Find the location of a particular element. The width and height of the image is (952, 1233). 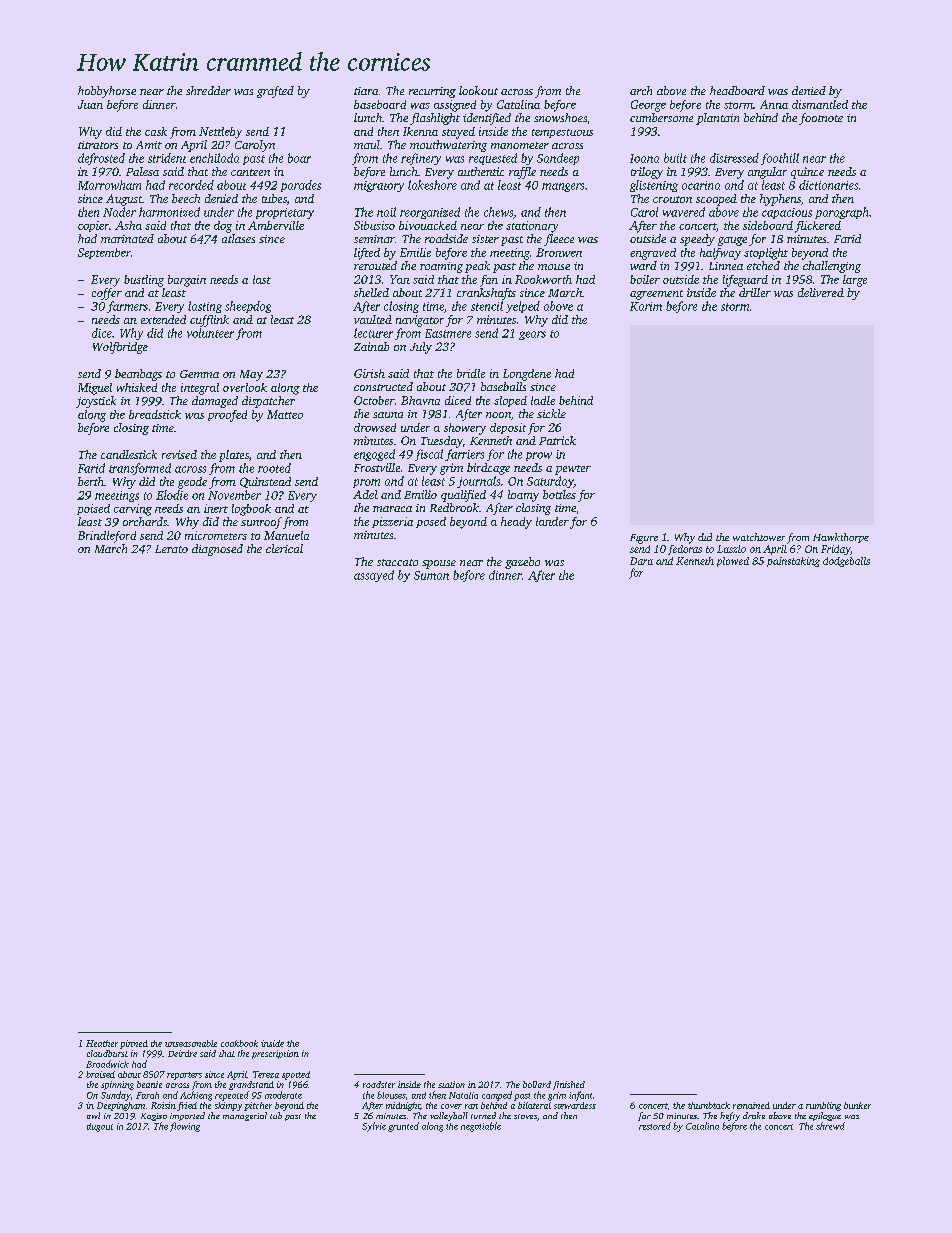

diagnosed is located at coordinates (217, 550).
